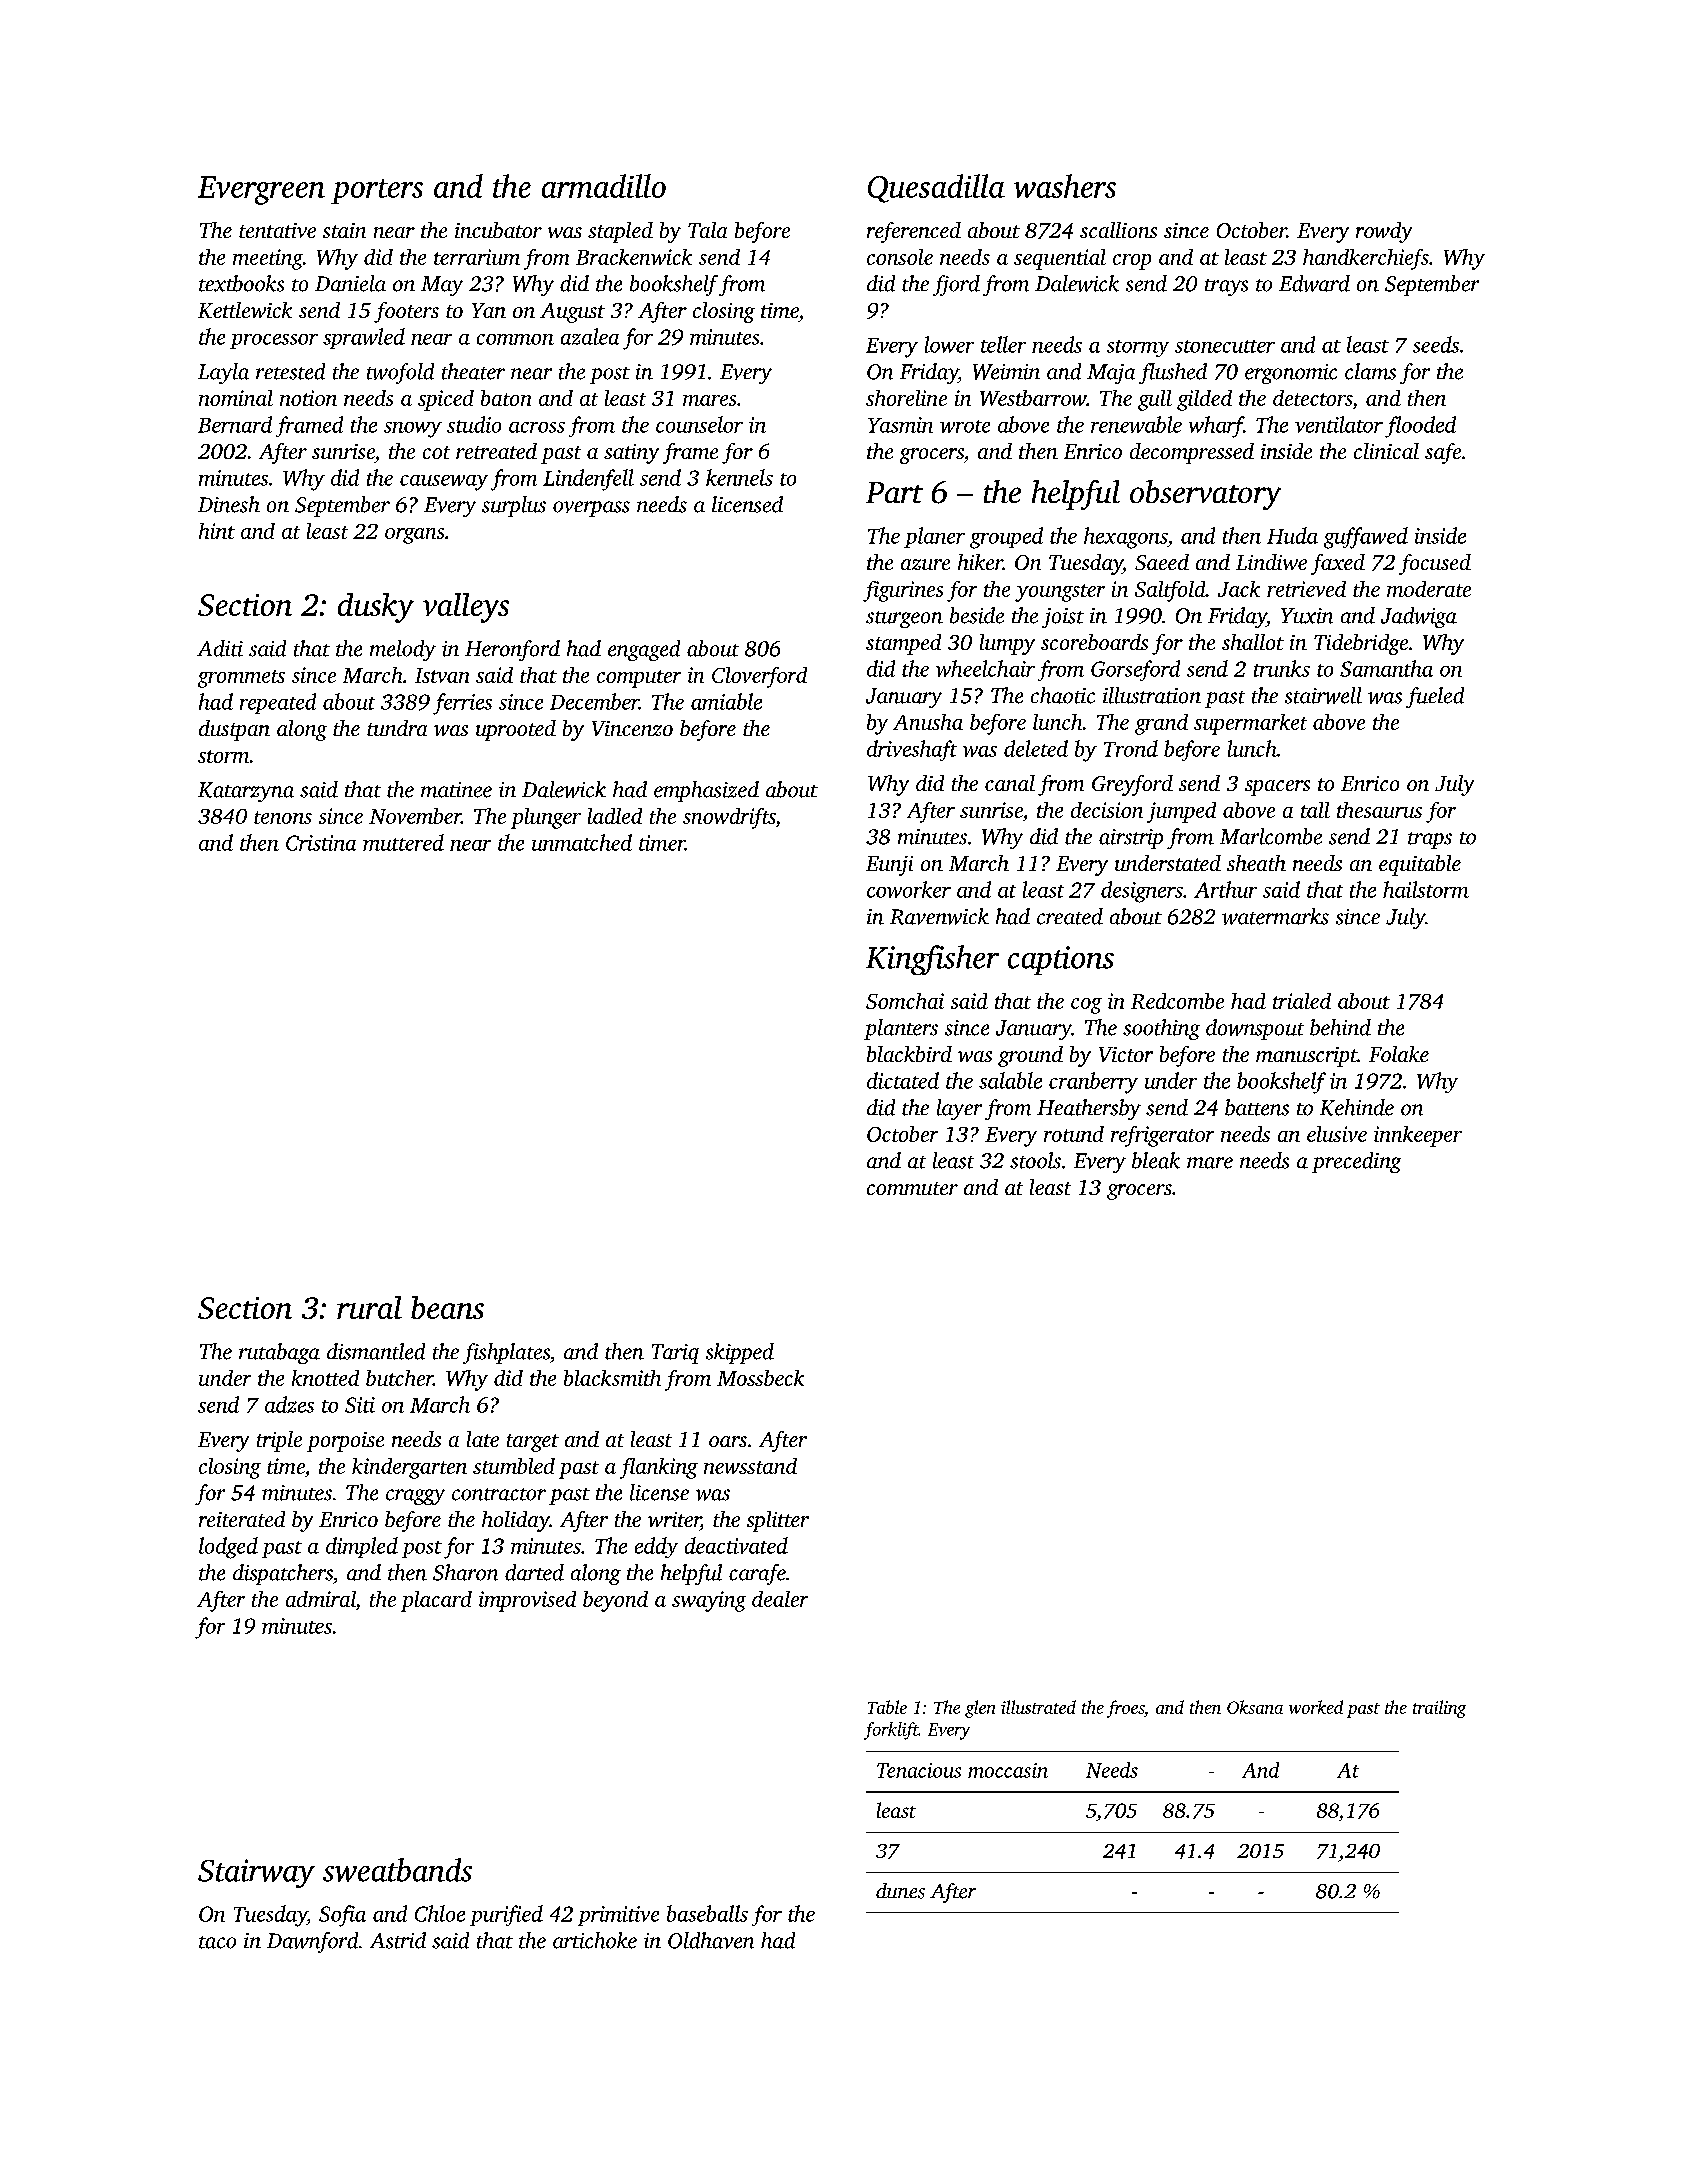 The height and width of the screenshot is (2178, 1683). What do you see at coordinates (760, 1378) in the screenshot?
I see `Mossbeck` at bounding box center [760, 1378].
